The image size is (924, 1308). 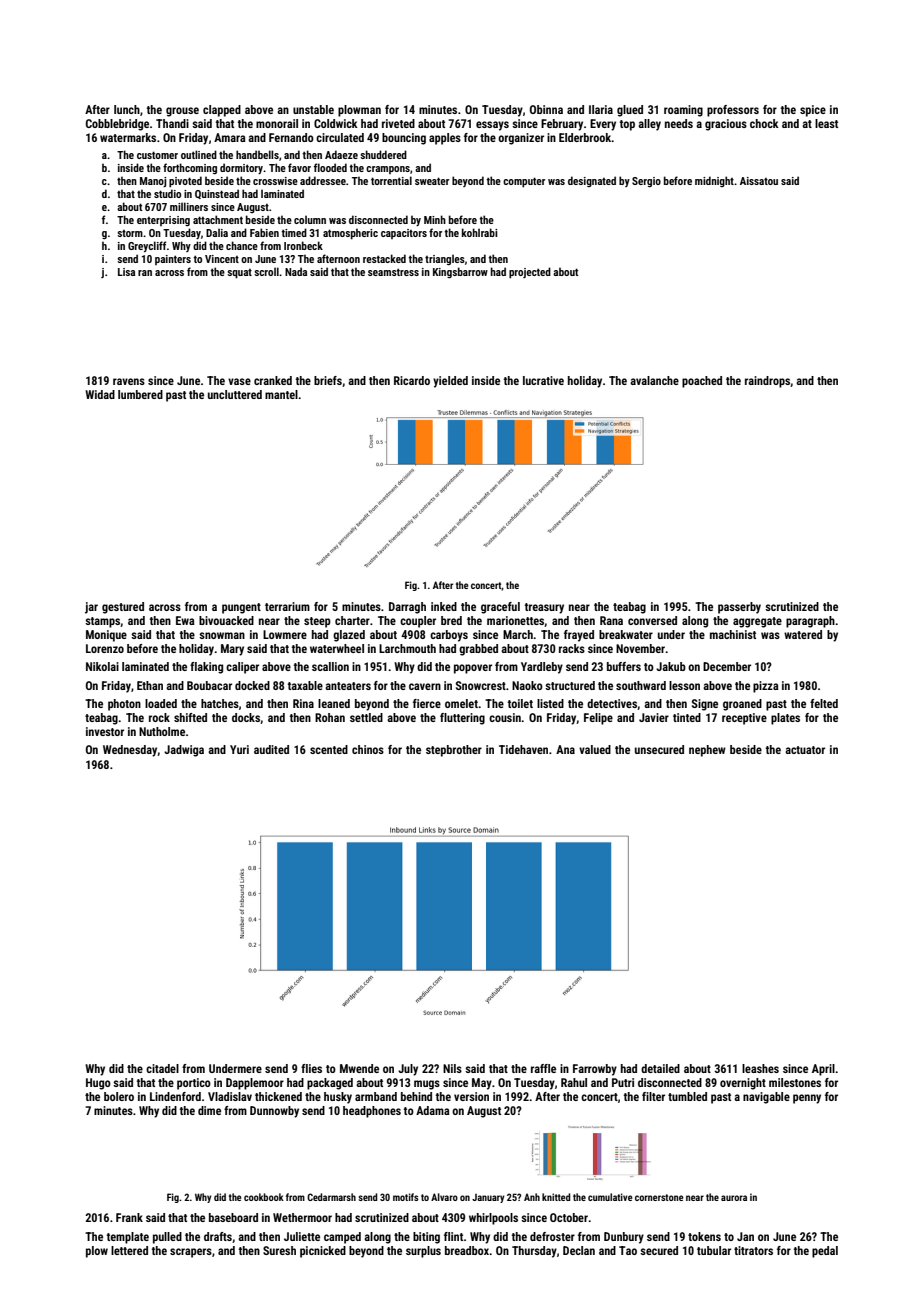 What do you see at coordinates (235, 394) in the screenshot?
I see `uncluttered` at bounding box center [235, 394].
